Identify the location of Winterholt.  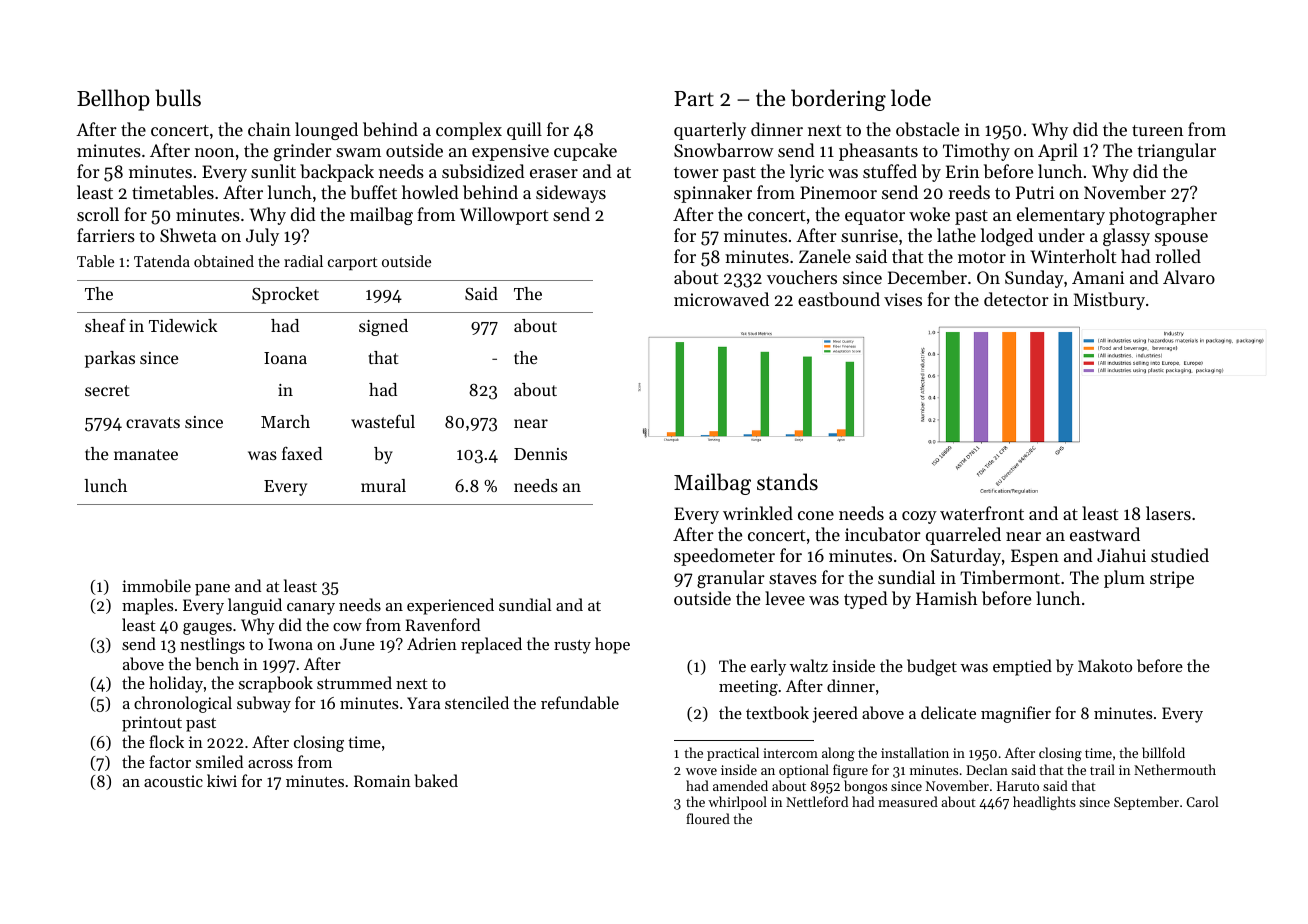
(1073, 256).
